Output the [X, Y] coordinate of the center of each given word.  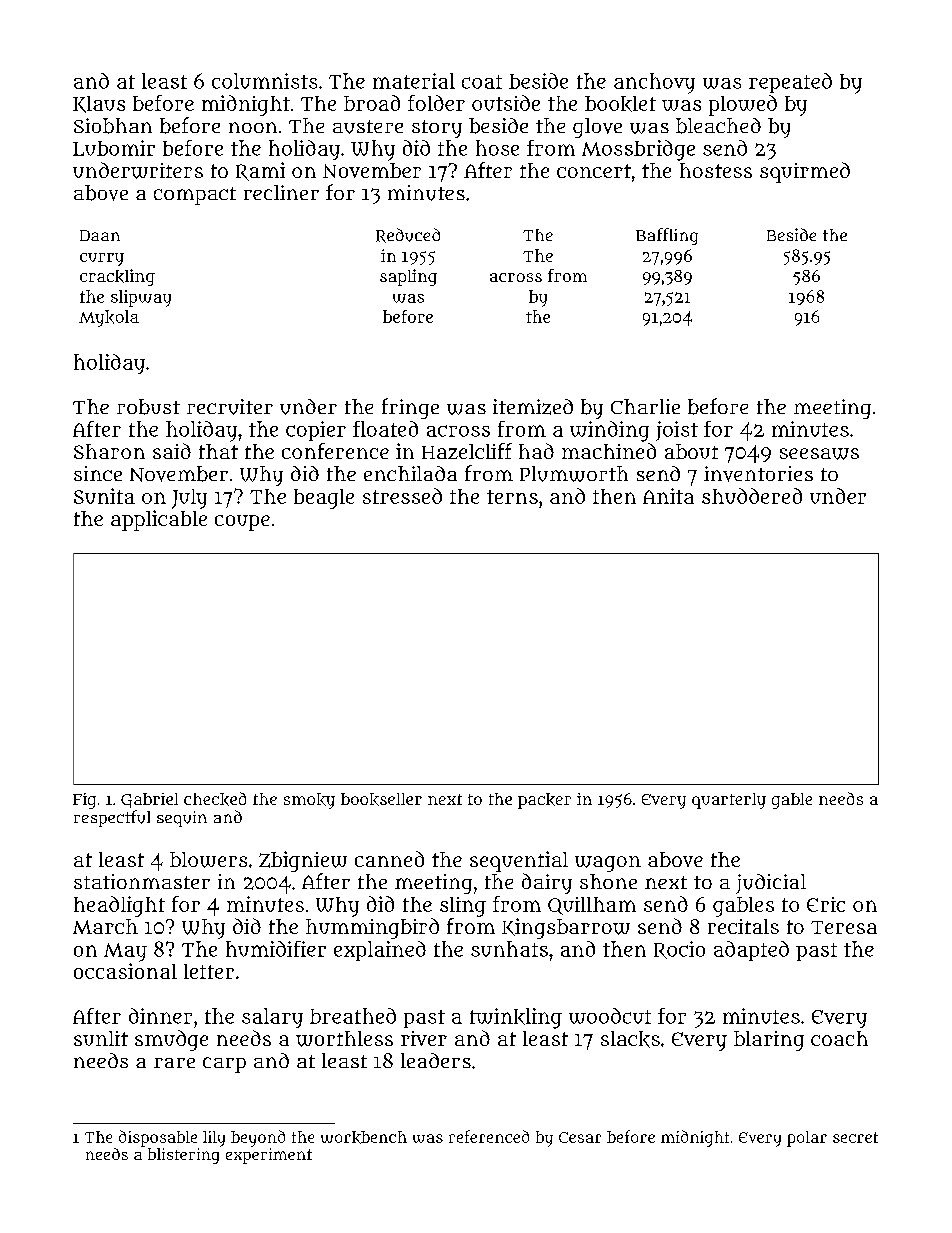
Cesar [580, 1137]
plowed [743, 105]
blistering [183, 1156]
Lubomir [114, 148]
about [691, 451]
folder [436, 103]
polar [807, 1139]
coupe [242, 523]
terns [512, 497]
